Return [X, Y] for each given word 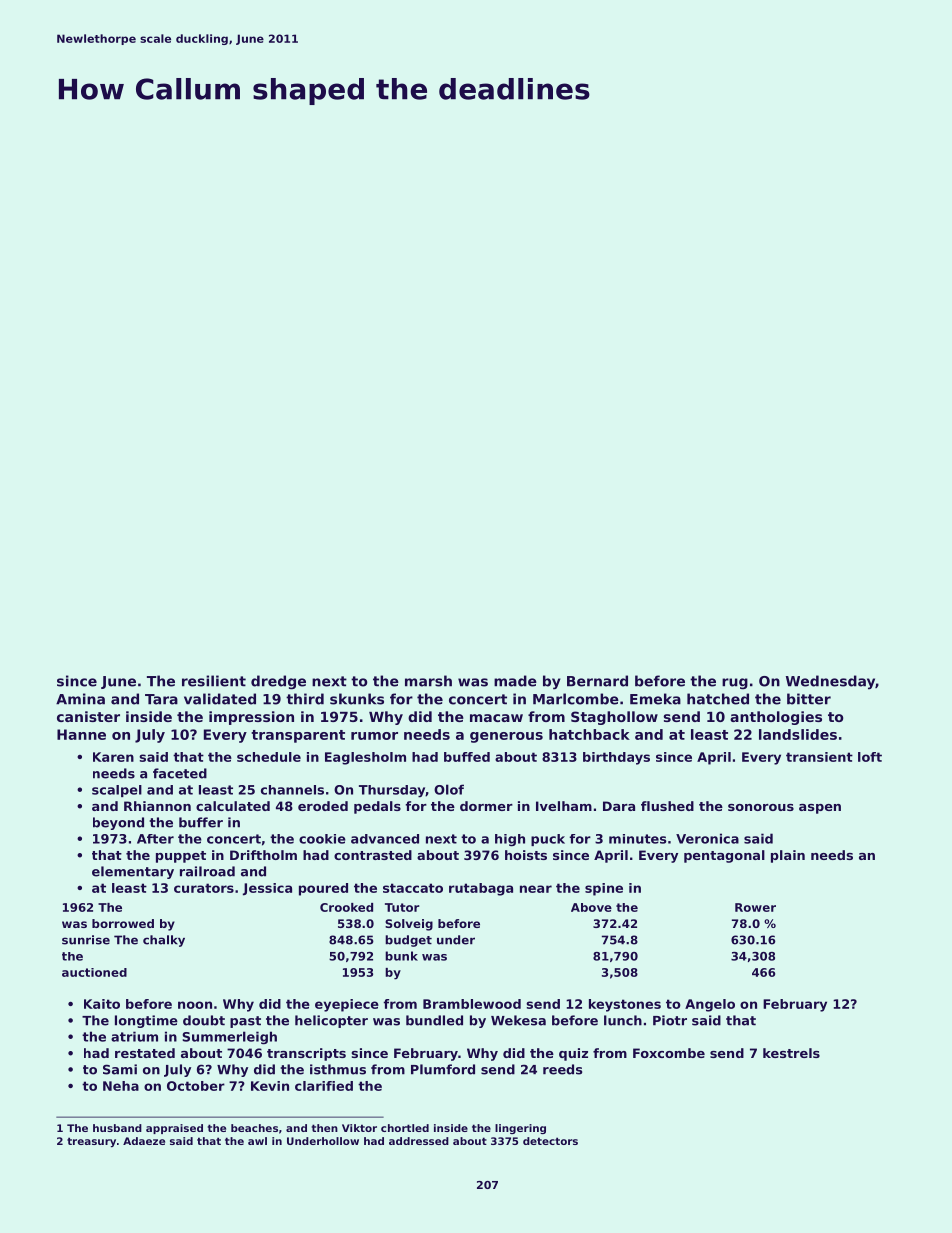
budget [408, 941]
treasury [91, 1142]
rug [735, 684]
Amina [80, 699]
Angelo [710, 1005]
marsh [428, 681]
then [325, 1128]
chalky [164, 941]
